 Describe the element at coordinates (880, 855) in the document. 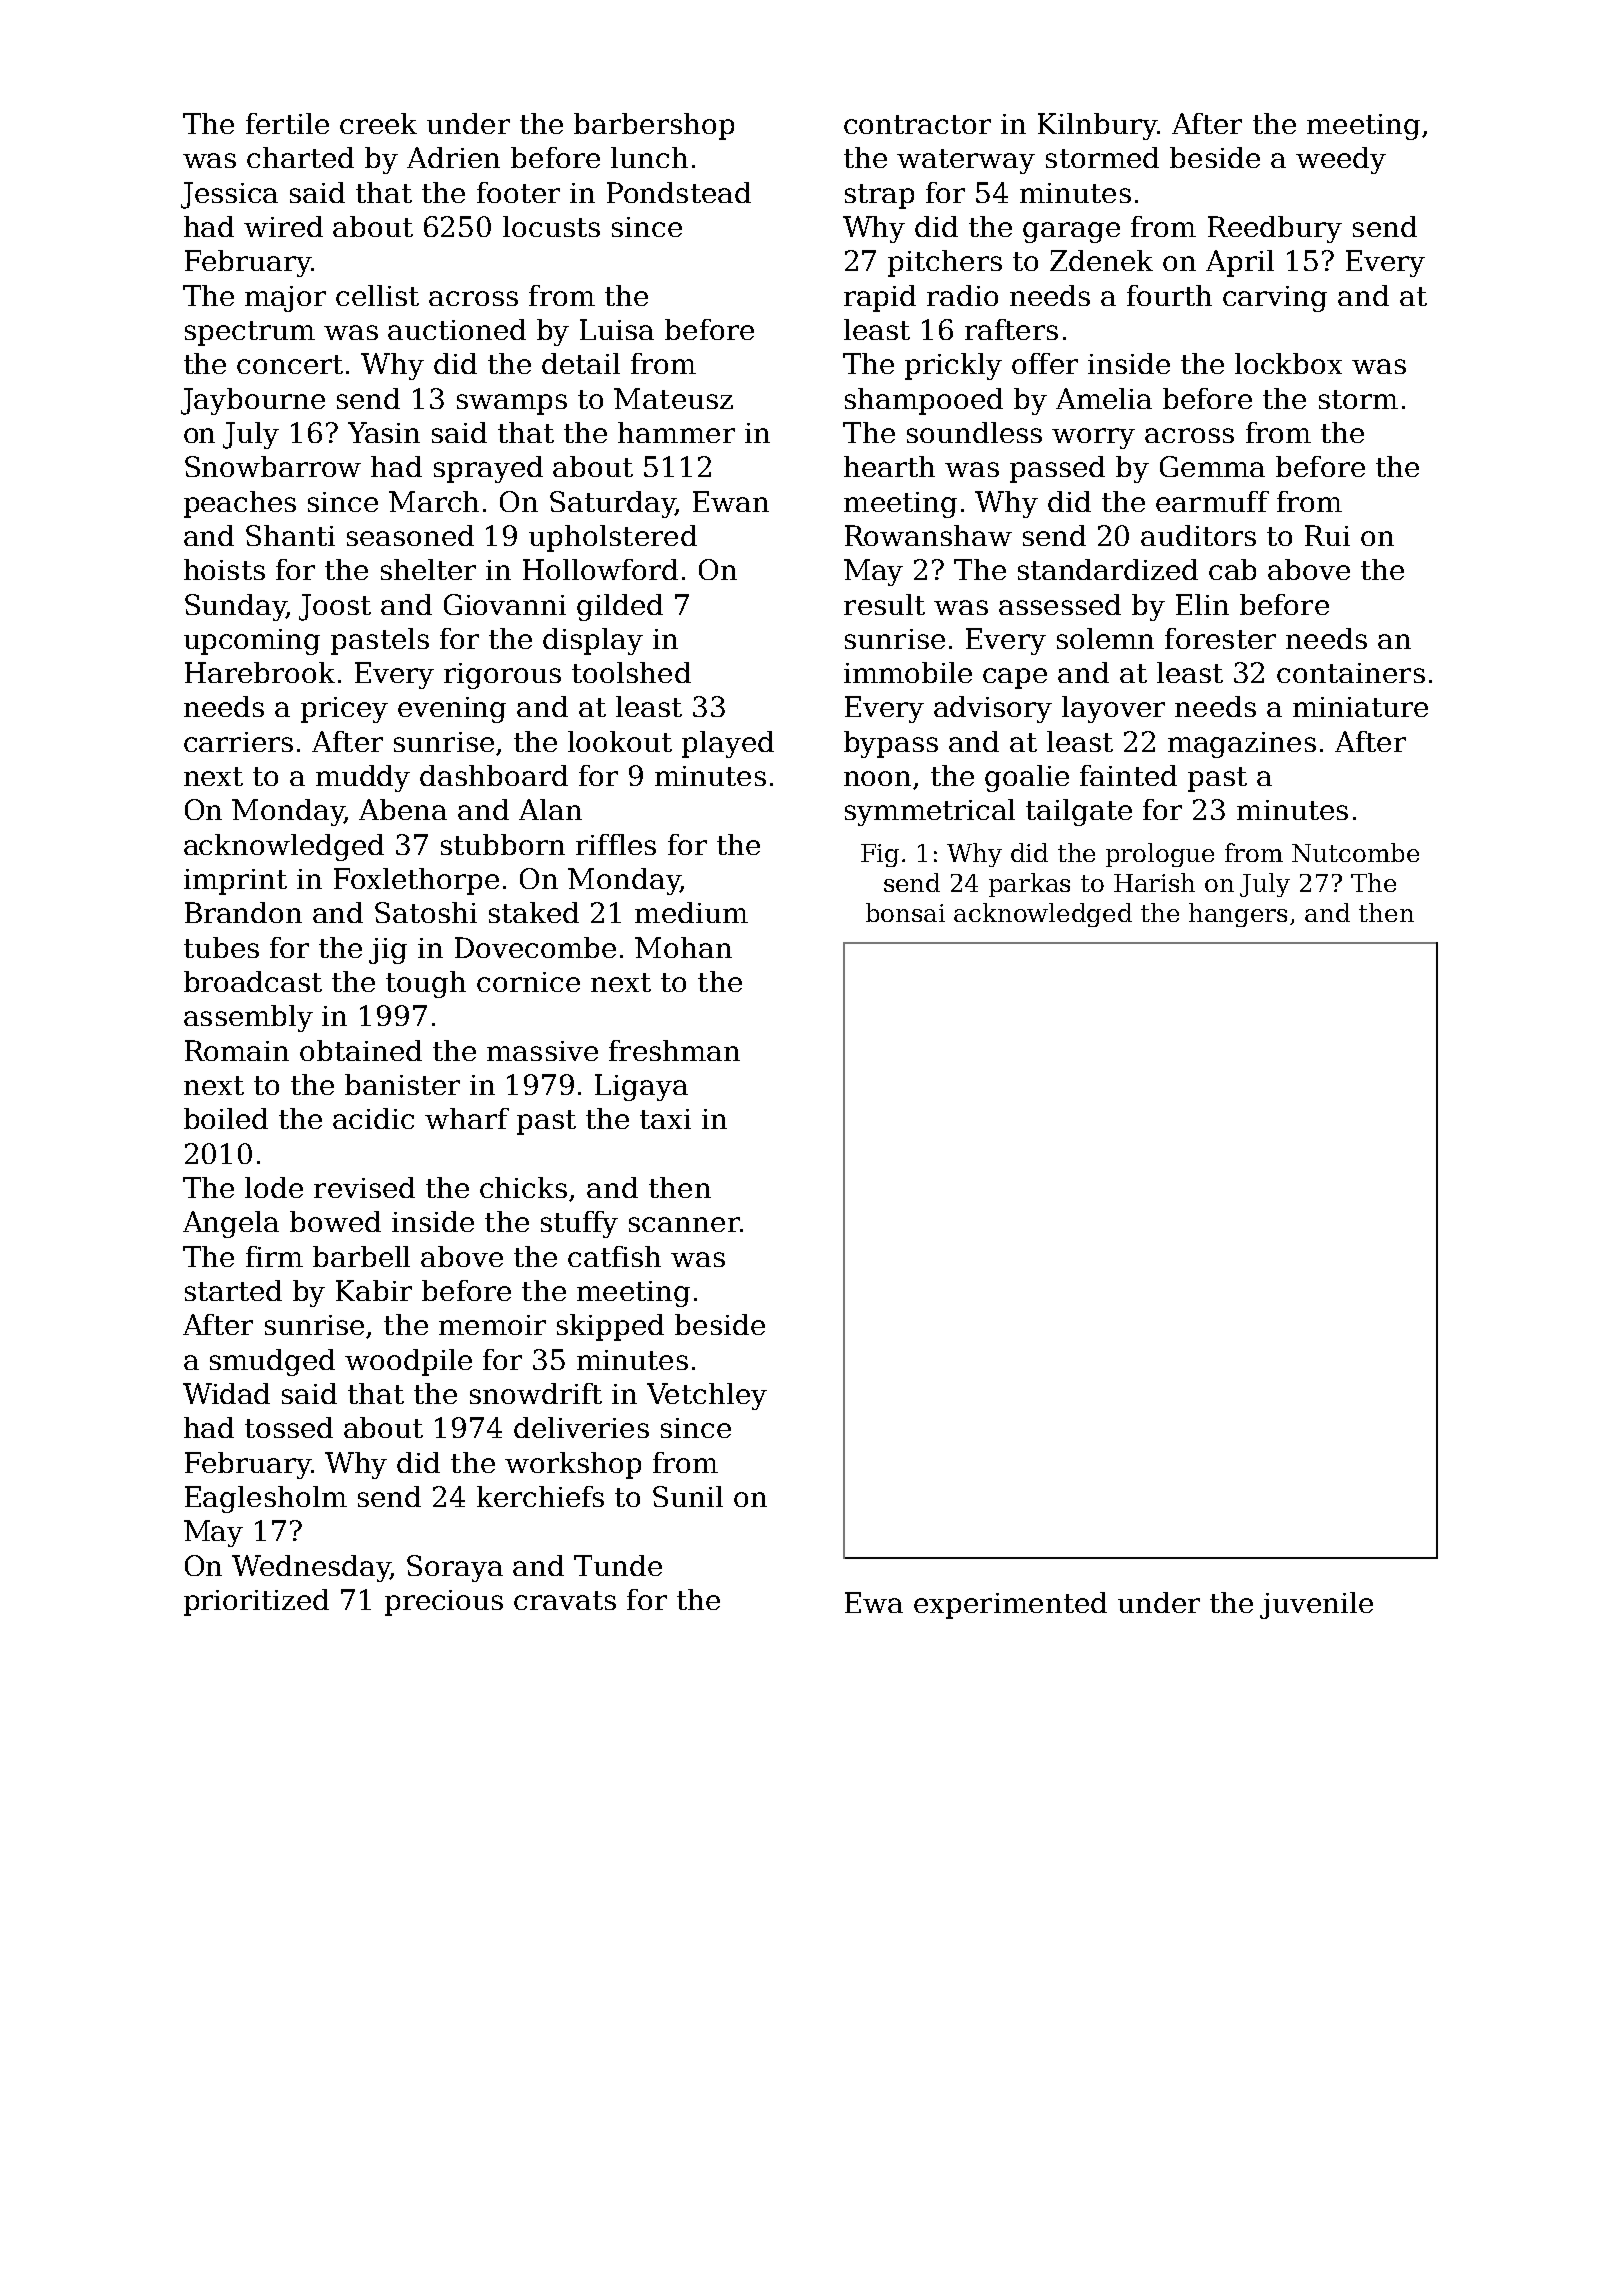

I see `Fig` at that location.
